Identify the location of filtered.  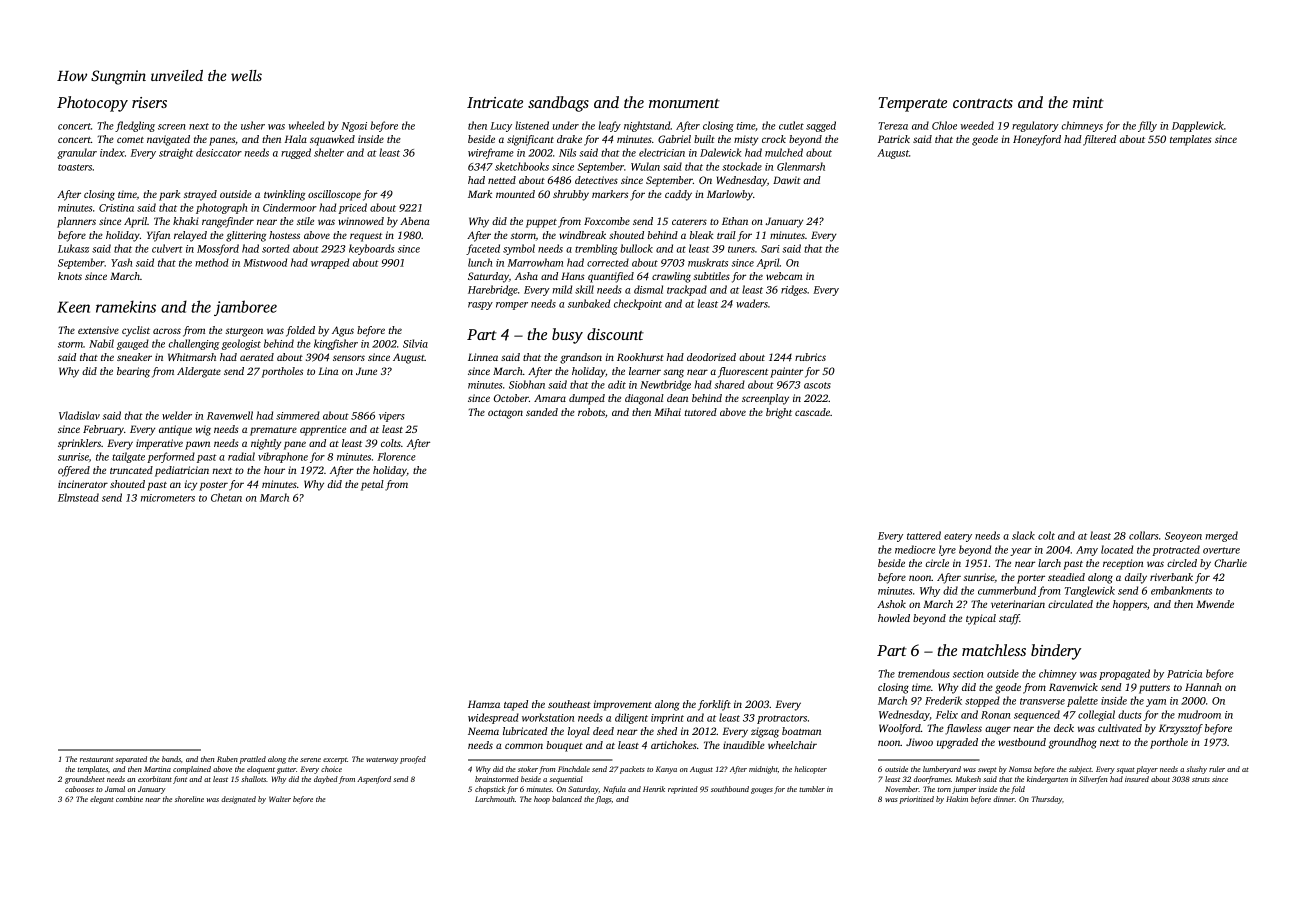
(1099, 140).
